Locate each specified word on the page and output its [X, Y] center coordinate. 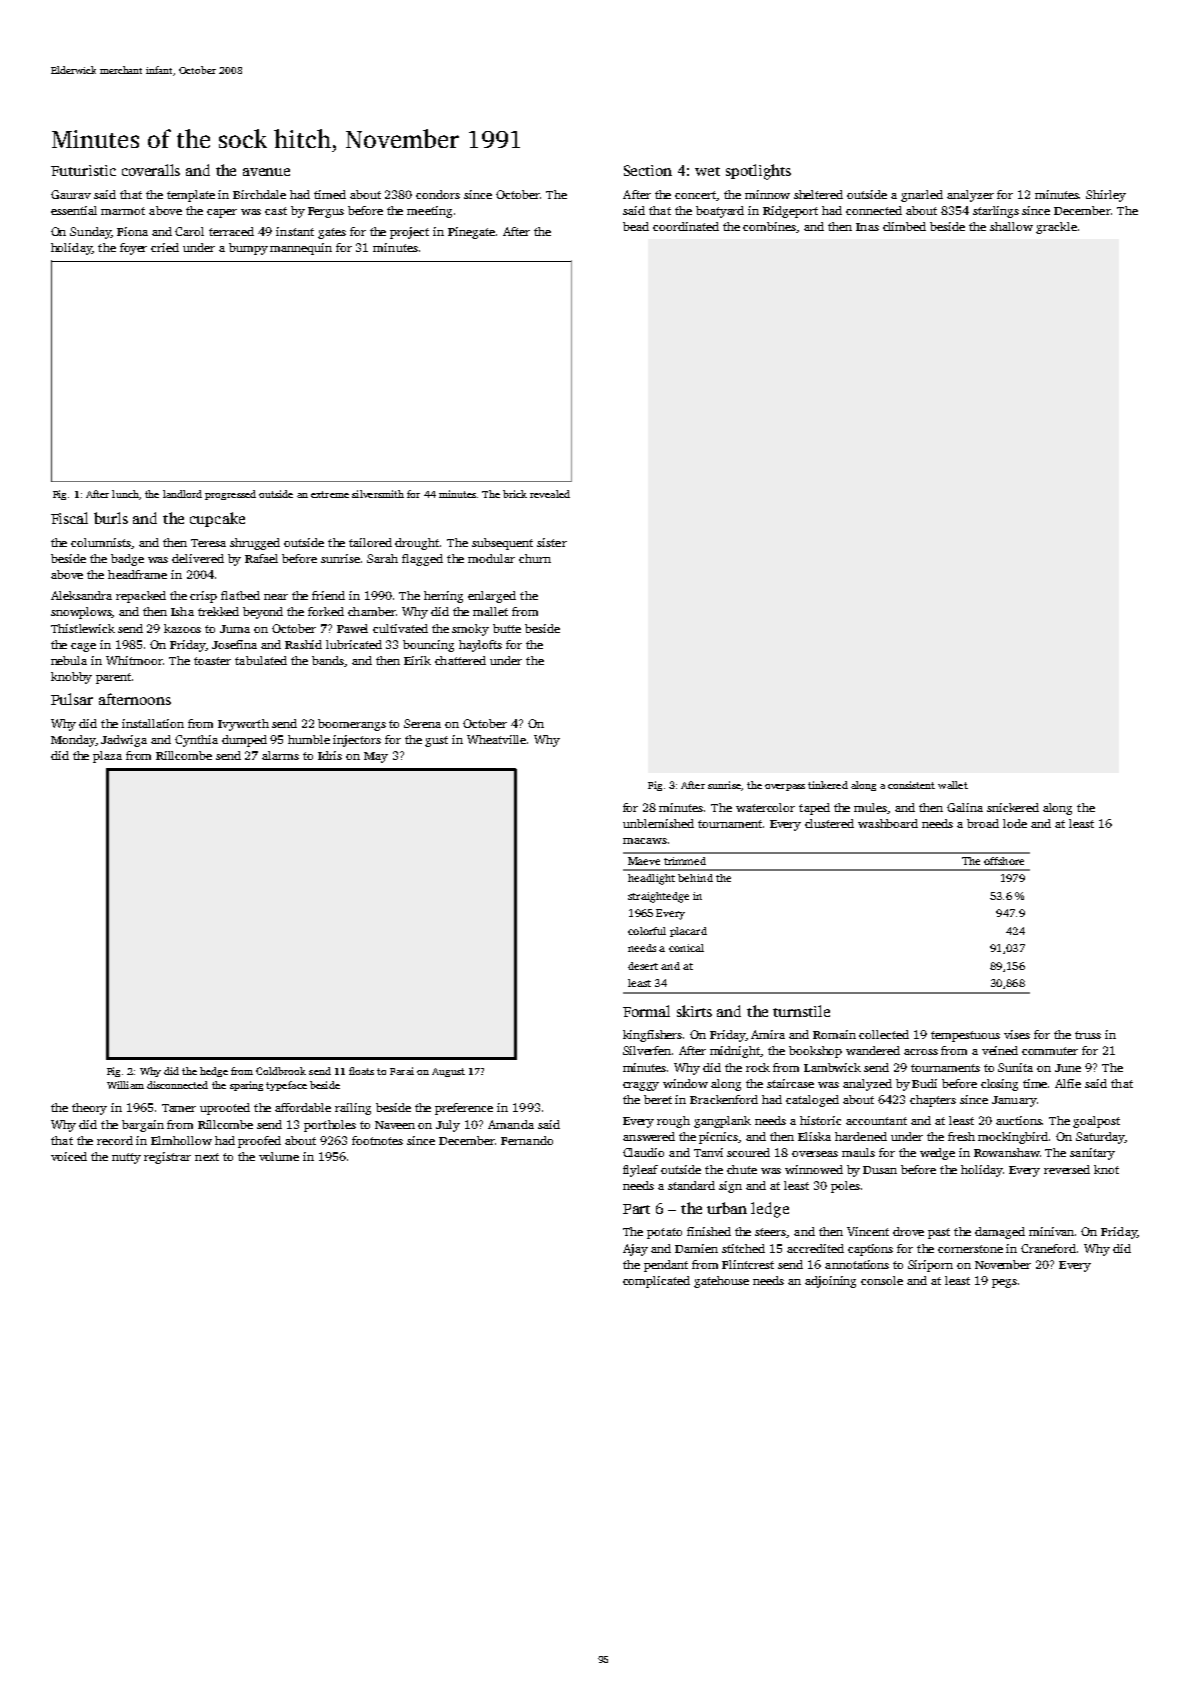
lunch [125, 494]
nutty [126, 1158]
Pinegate [471, 233]
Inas [867, 227]
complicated [656, 1282]
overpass [785, 787]
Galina [965, 807]
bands [328, 661]
